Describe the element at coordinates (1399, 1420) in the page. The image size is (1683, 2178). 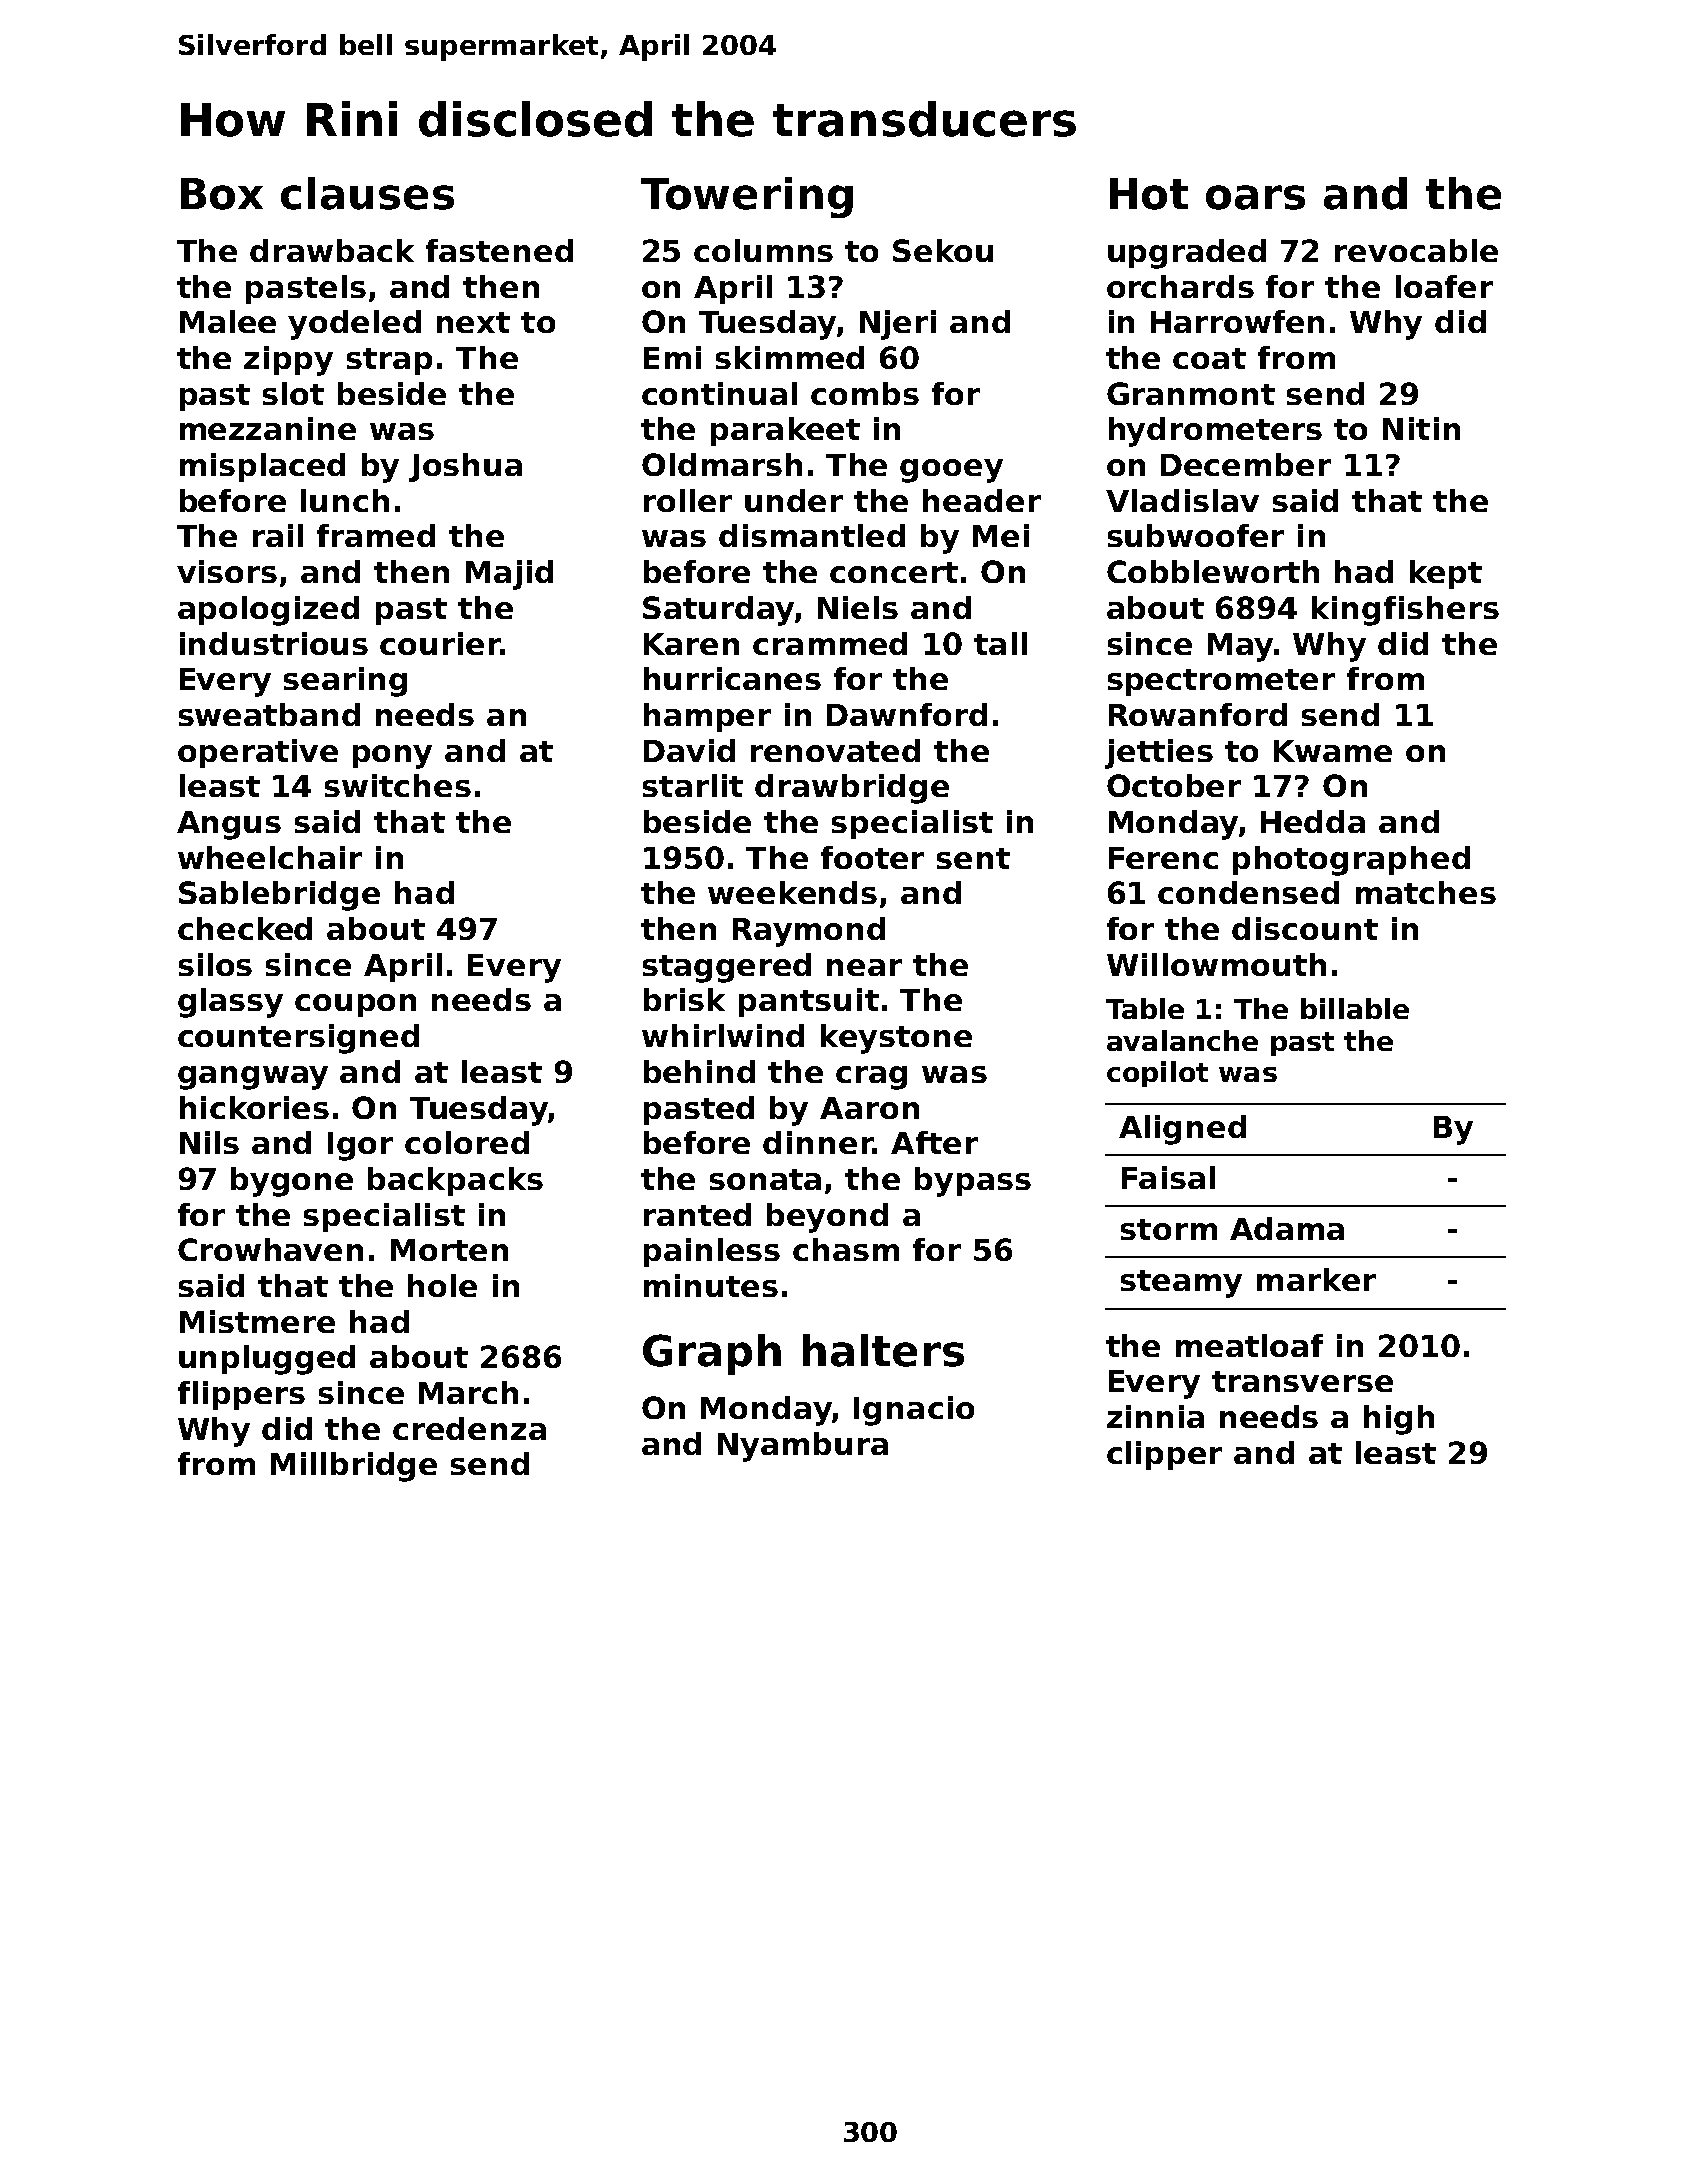
I see `high` at that location.
